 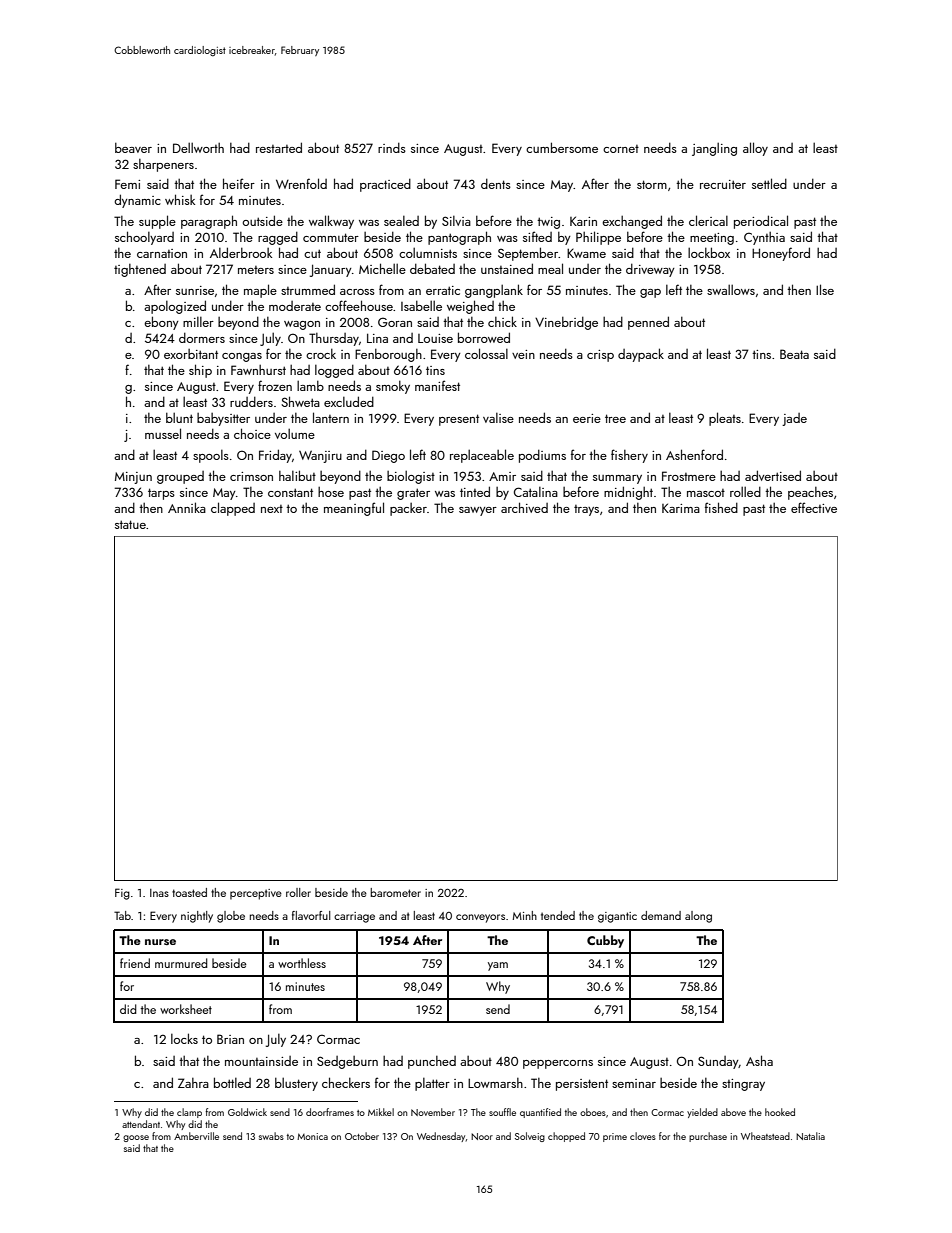 What do you see at coordinates (643, 1136) in the image?
I see `cloves` at bounding box center [643, 1136].
